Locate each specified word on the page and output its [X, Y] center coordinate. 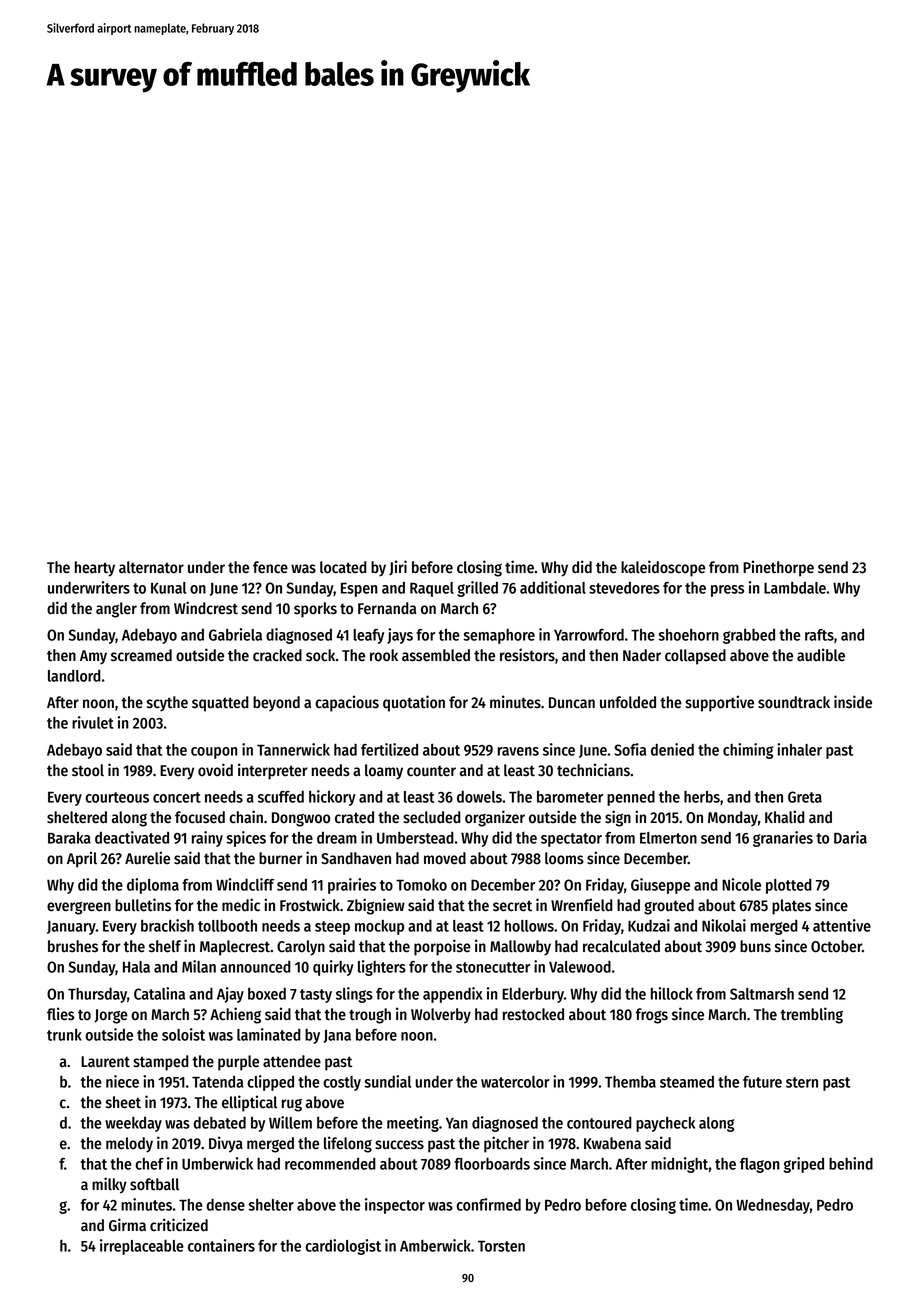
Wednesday [773, 1206]
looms [564, 858]
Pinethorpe [778, 568]
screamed [141, 655]
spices [246, 839]
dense [226, 1205]
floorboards [492, 1164]
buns [755, 946]
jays [400, 636]
